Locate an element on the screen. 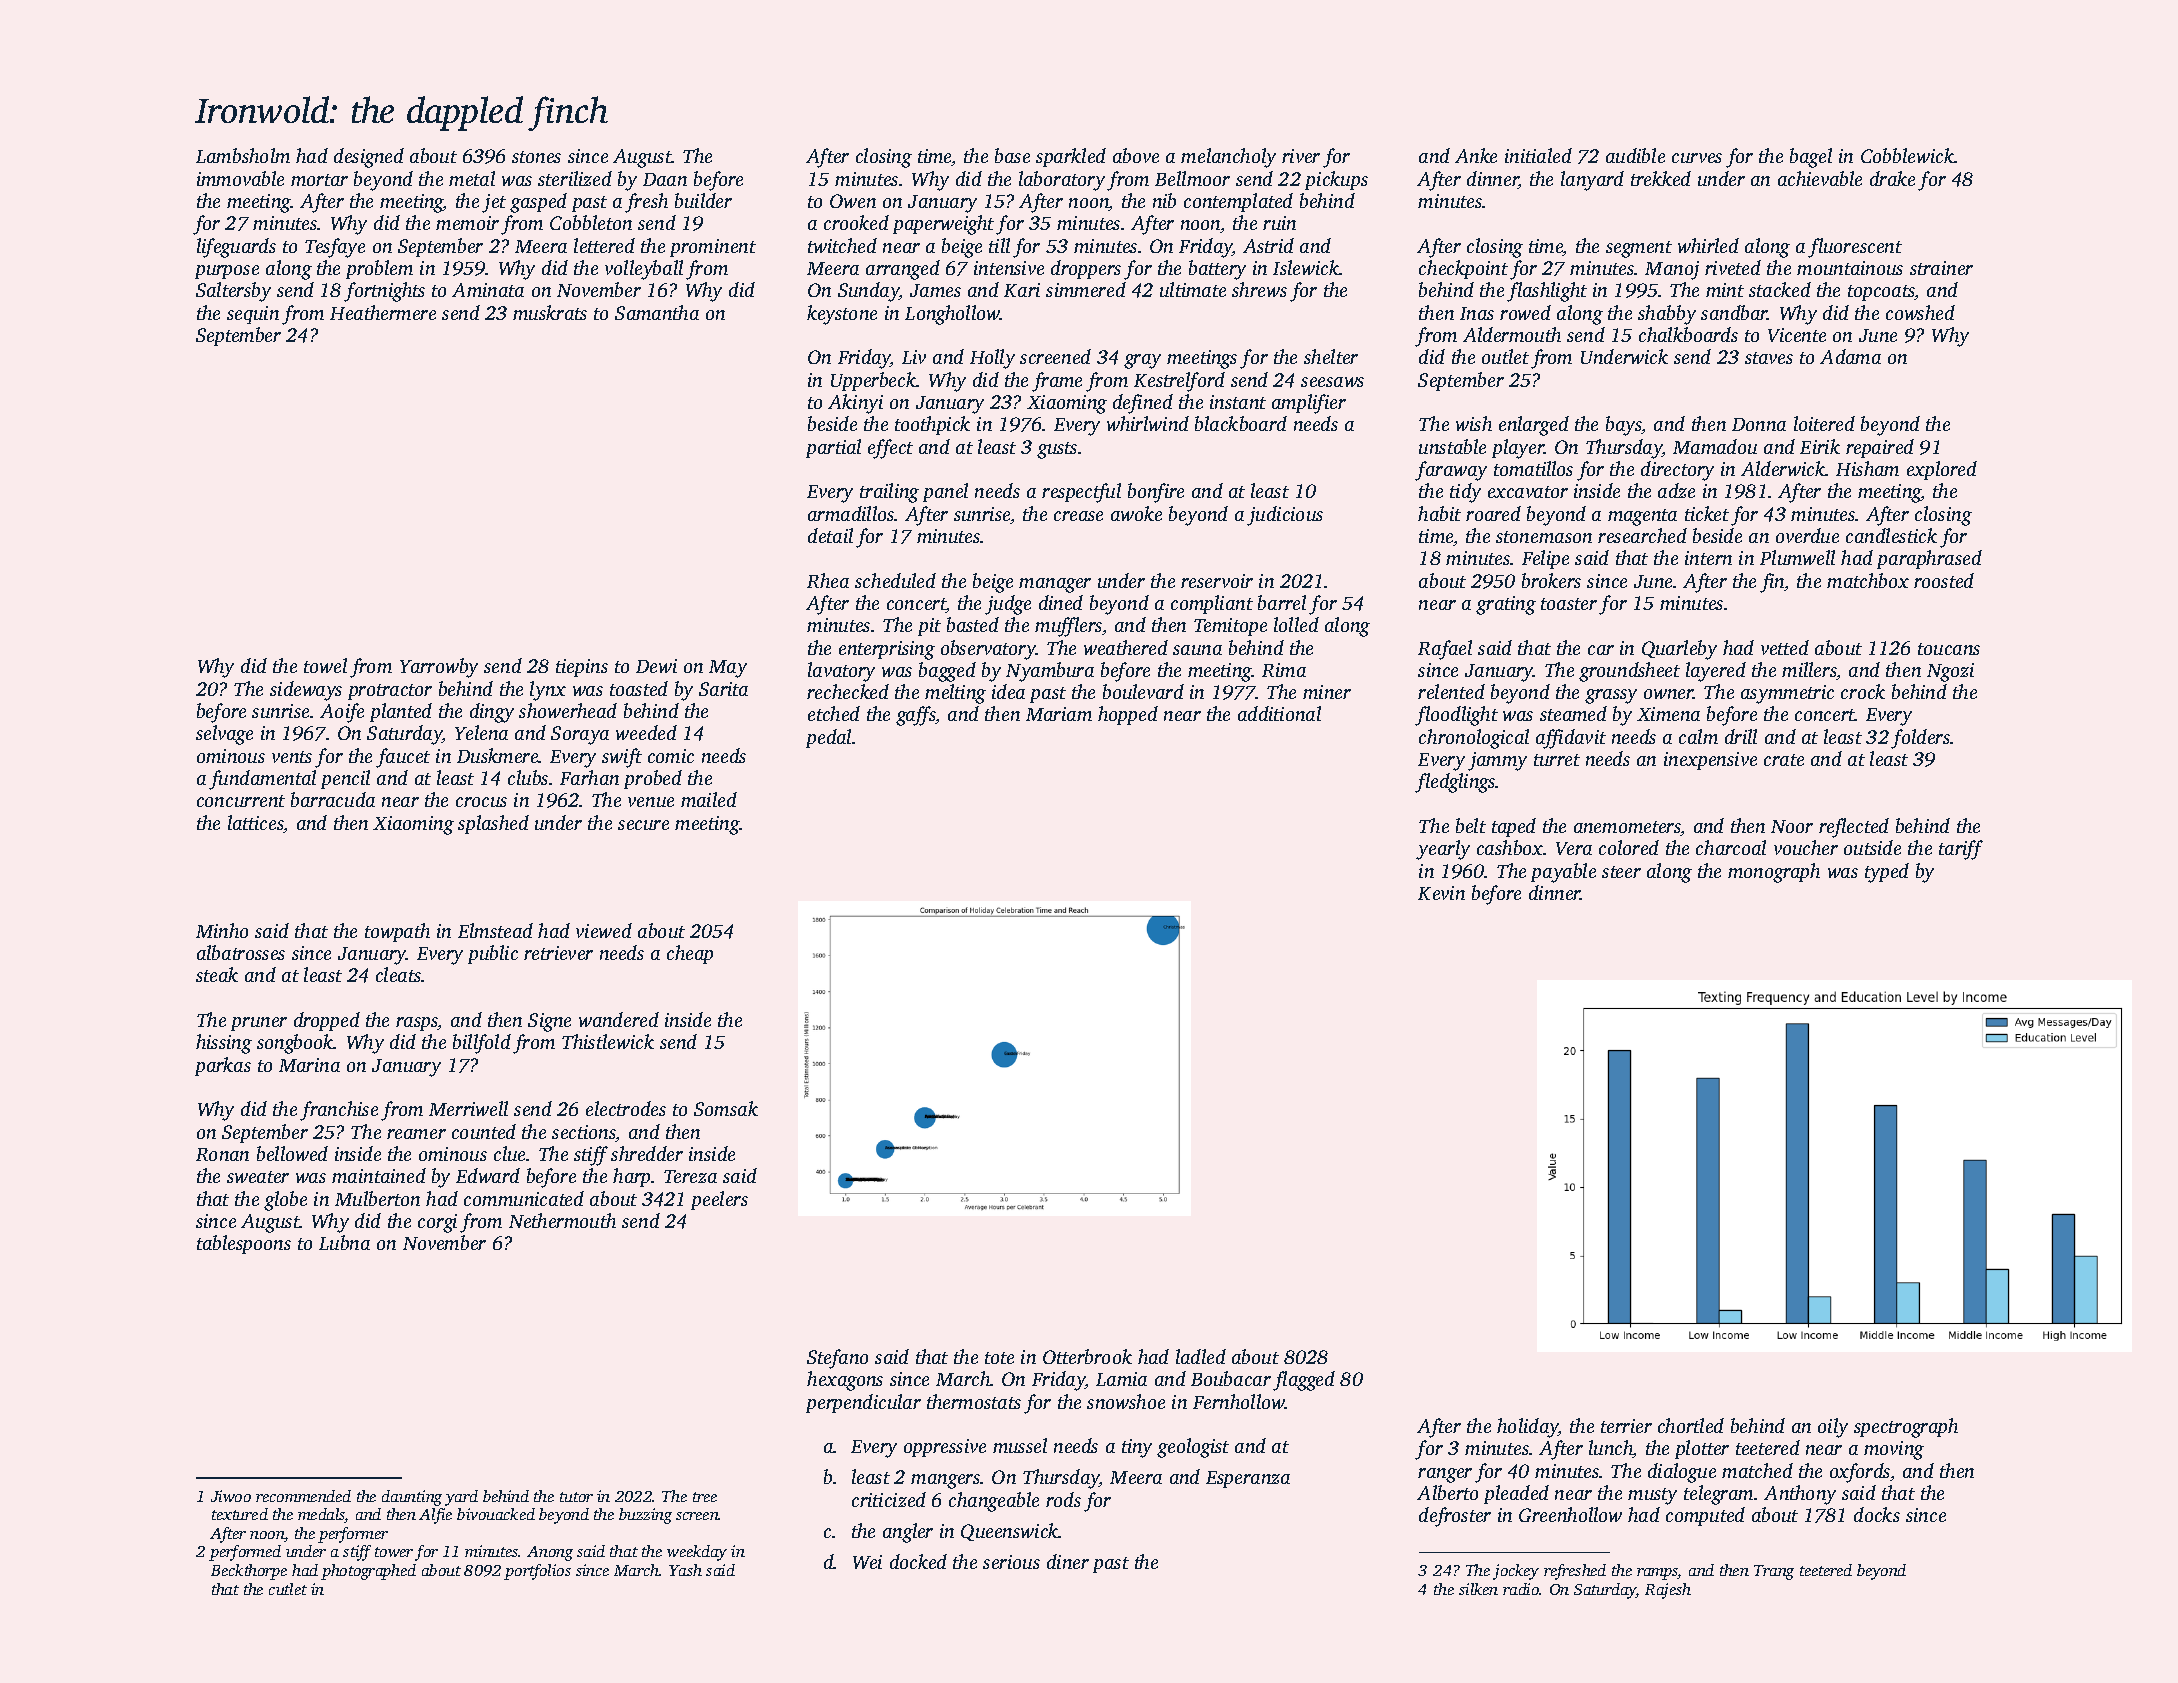  Manoj is located at coordinates (1672, 270).
